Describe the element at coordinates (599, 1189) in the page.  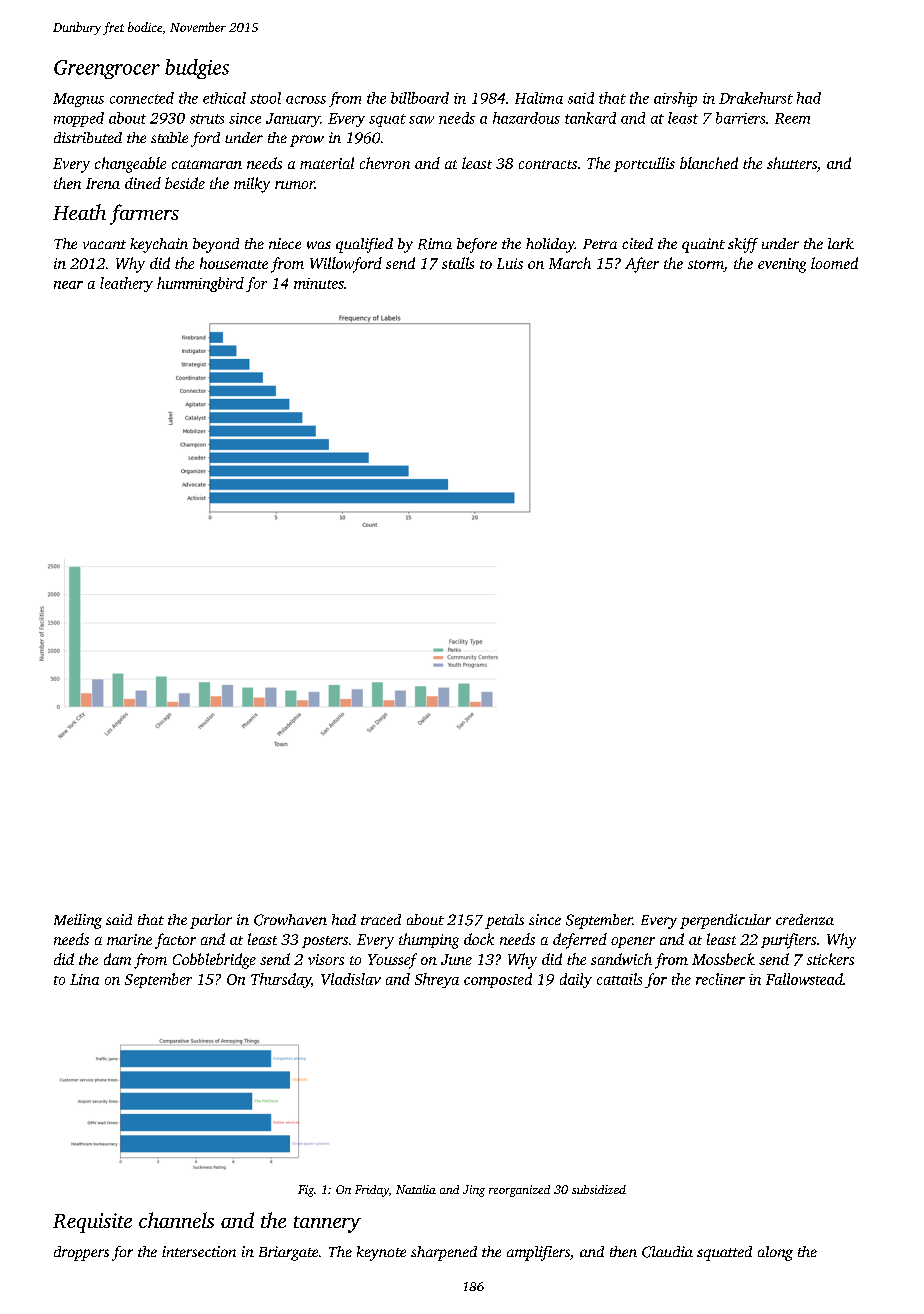
I see `subsidized` at that location.
